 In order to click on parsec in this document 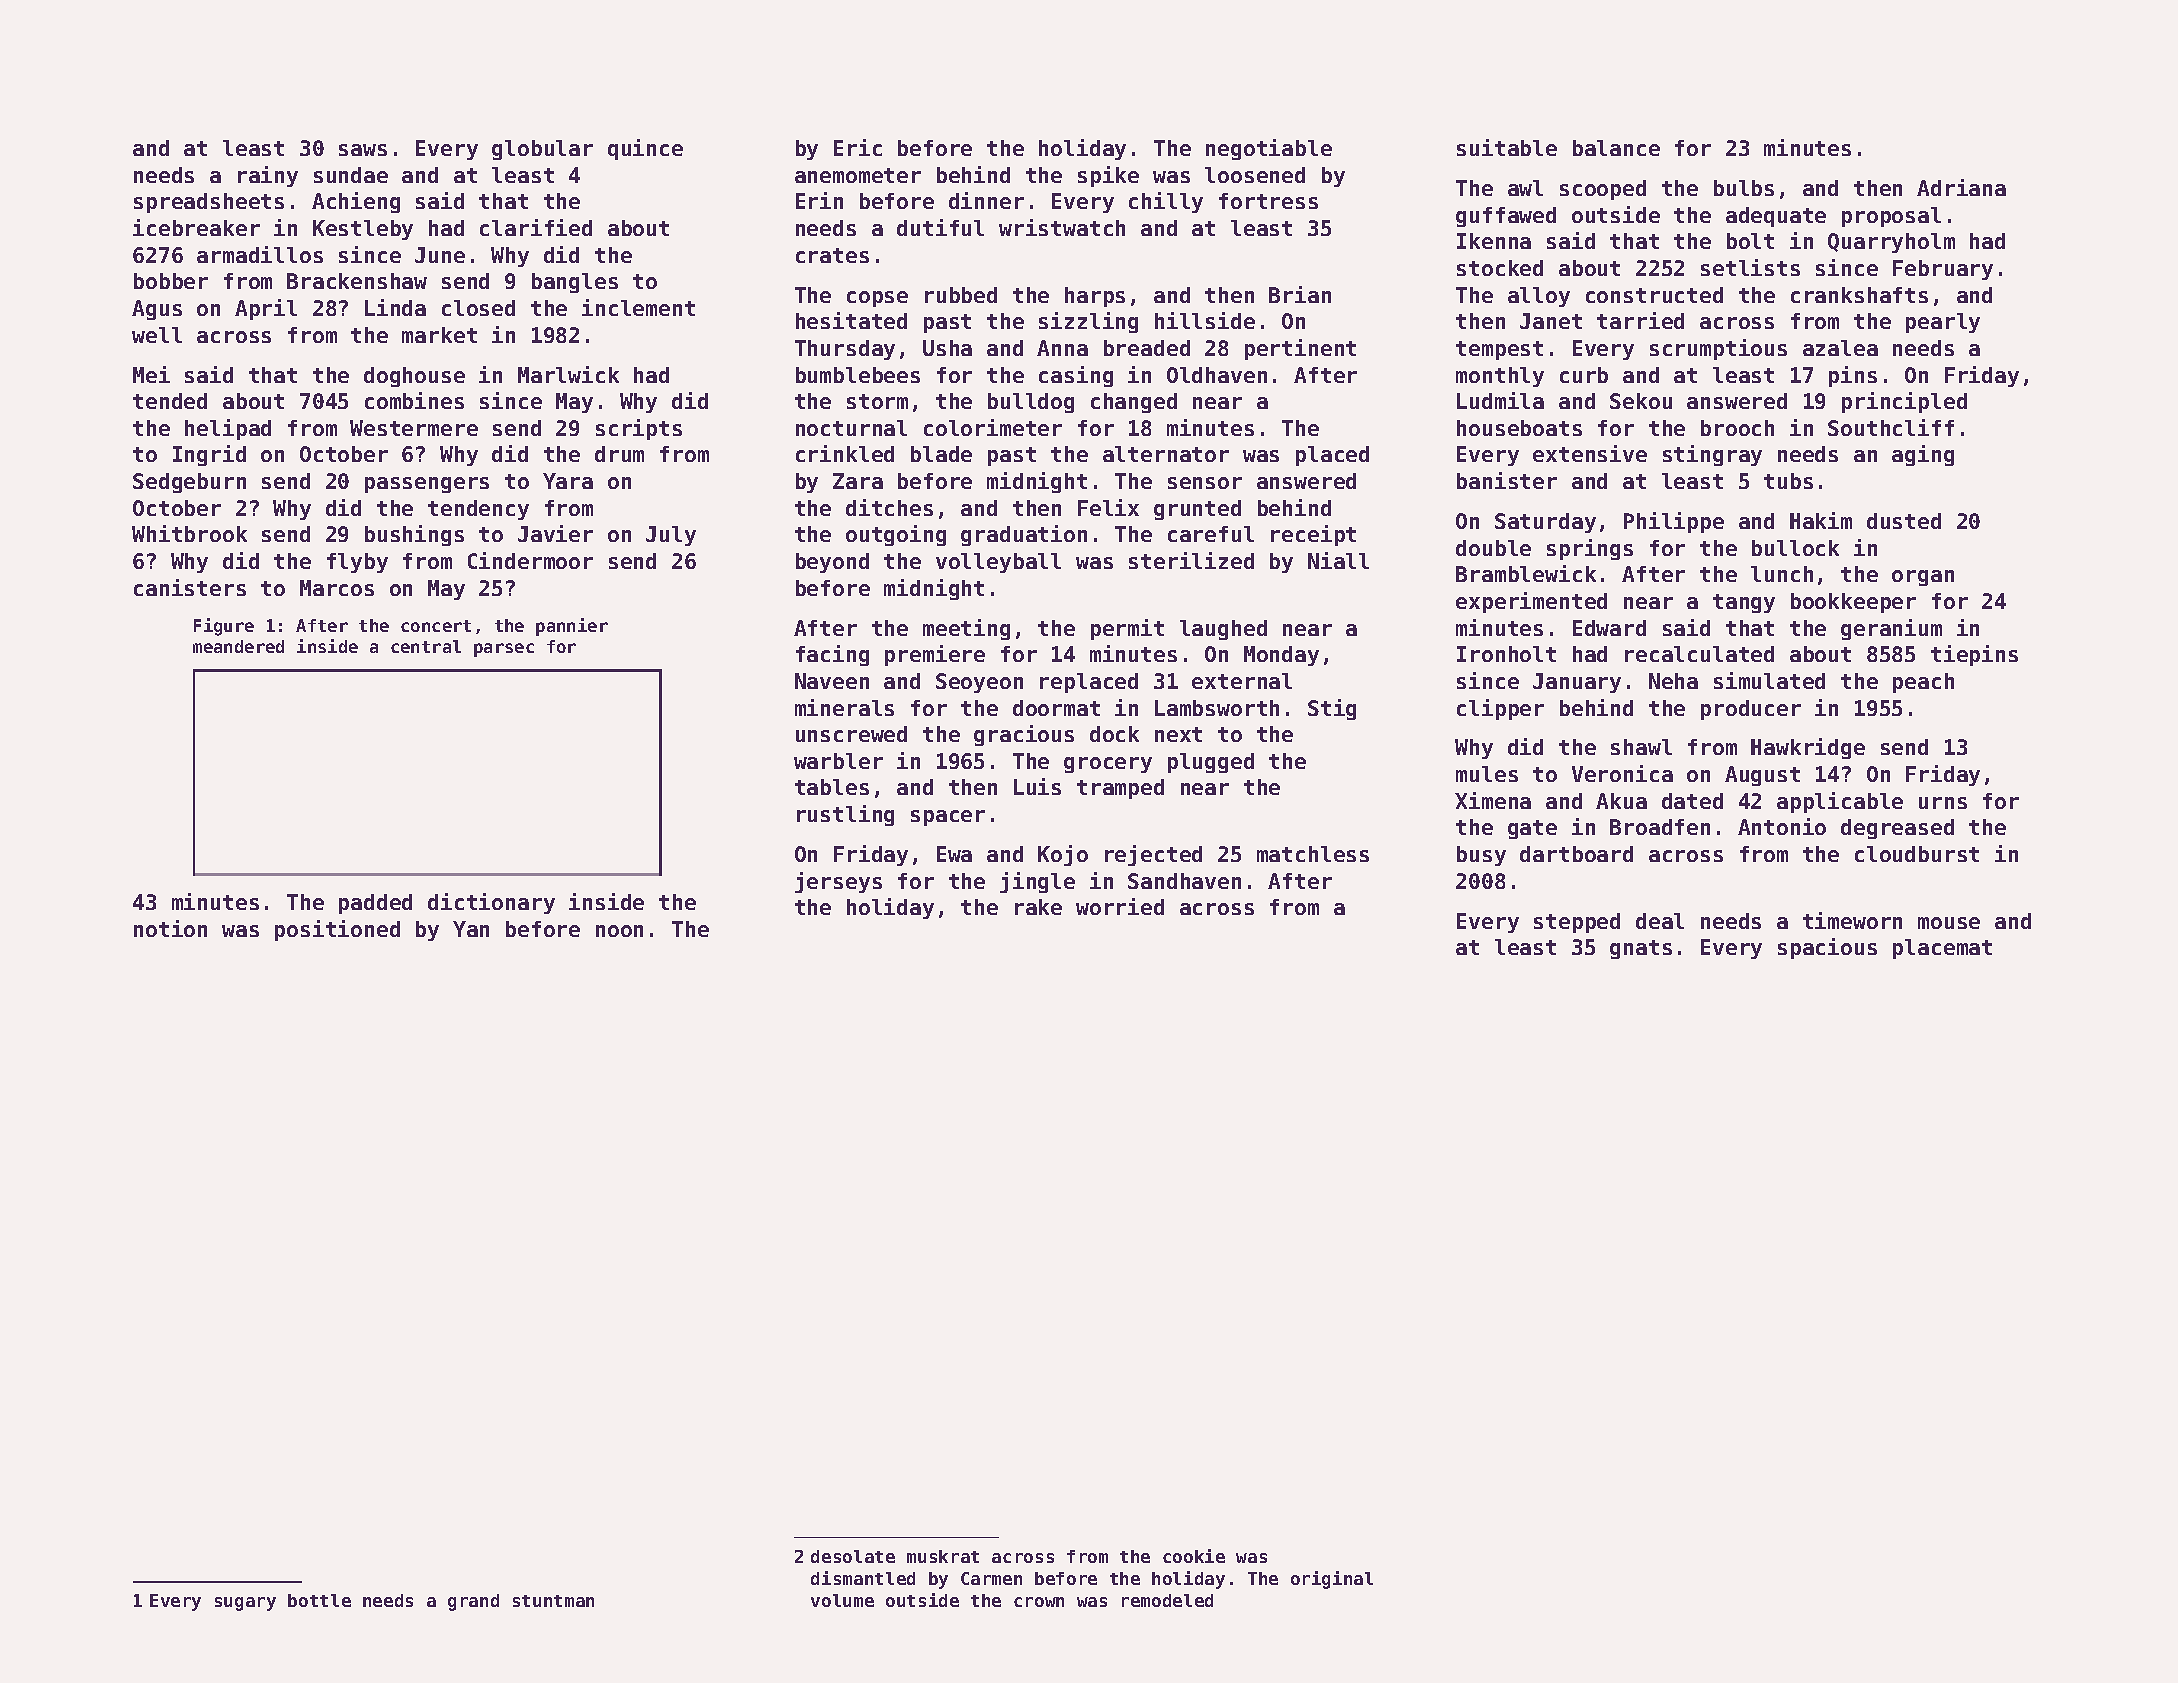, I will do `click(504, 650)`.
